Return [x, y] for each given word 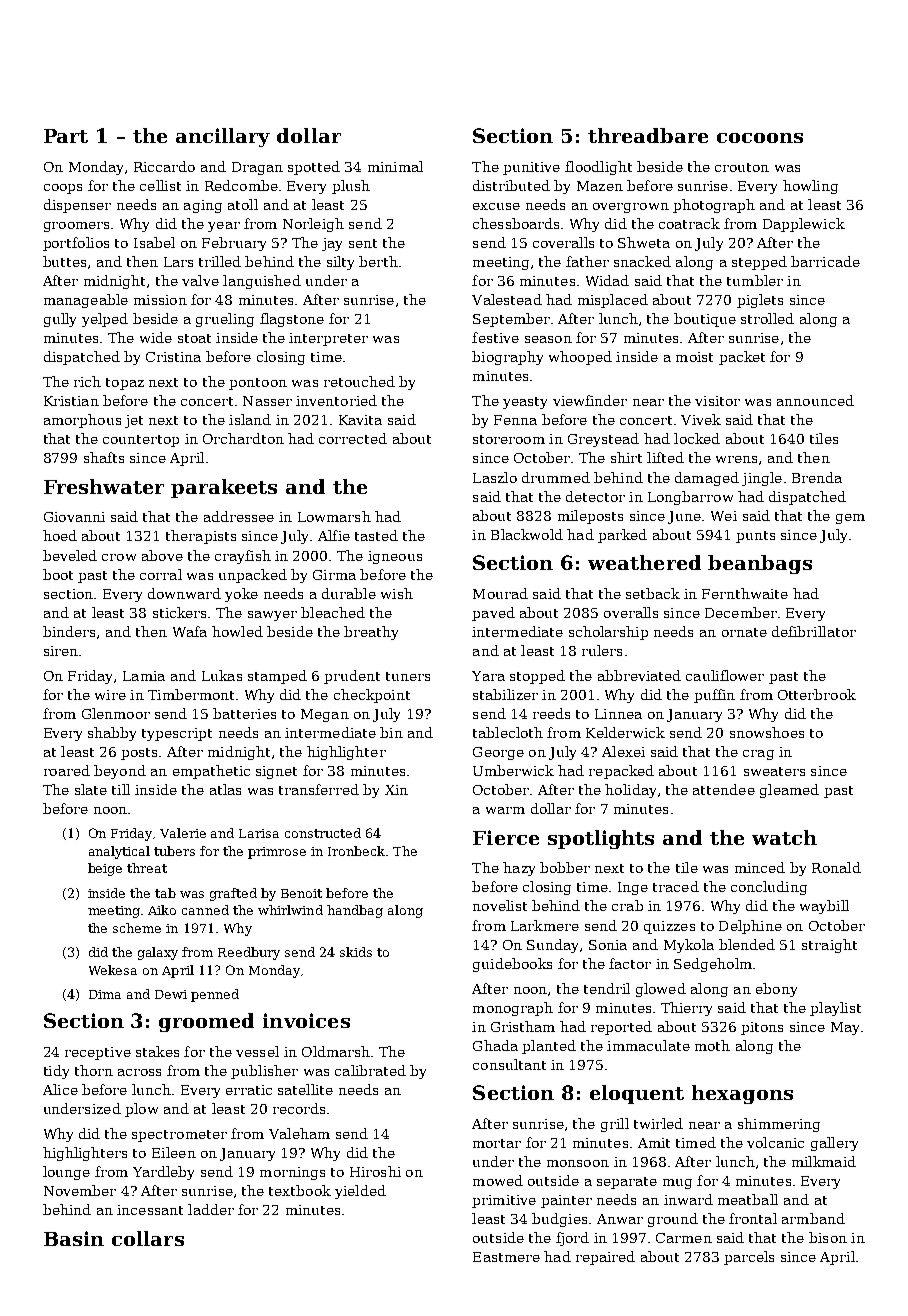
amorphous [82, 421]
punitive [531, 168]
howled [237, 631]
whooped [580, 358]
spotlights [601, 839]
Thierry [686, 1009]
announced [815, 400]
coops [63, 189]
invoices [306, 1020]
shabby [112, 734]
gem [850, 519]
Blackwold [527, 534]
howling [810, 187]
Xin [396, 790]
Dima [105, 994]
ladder [211, 1209]
